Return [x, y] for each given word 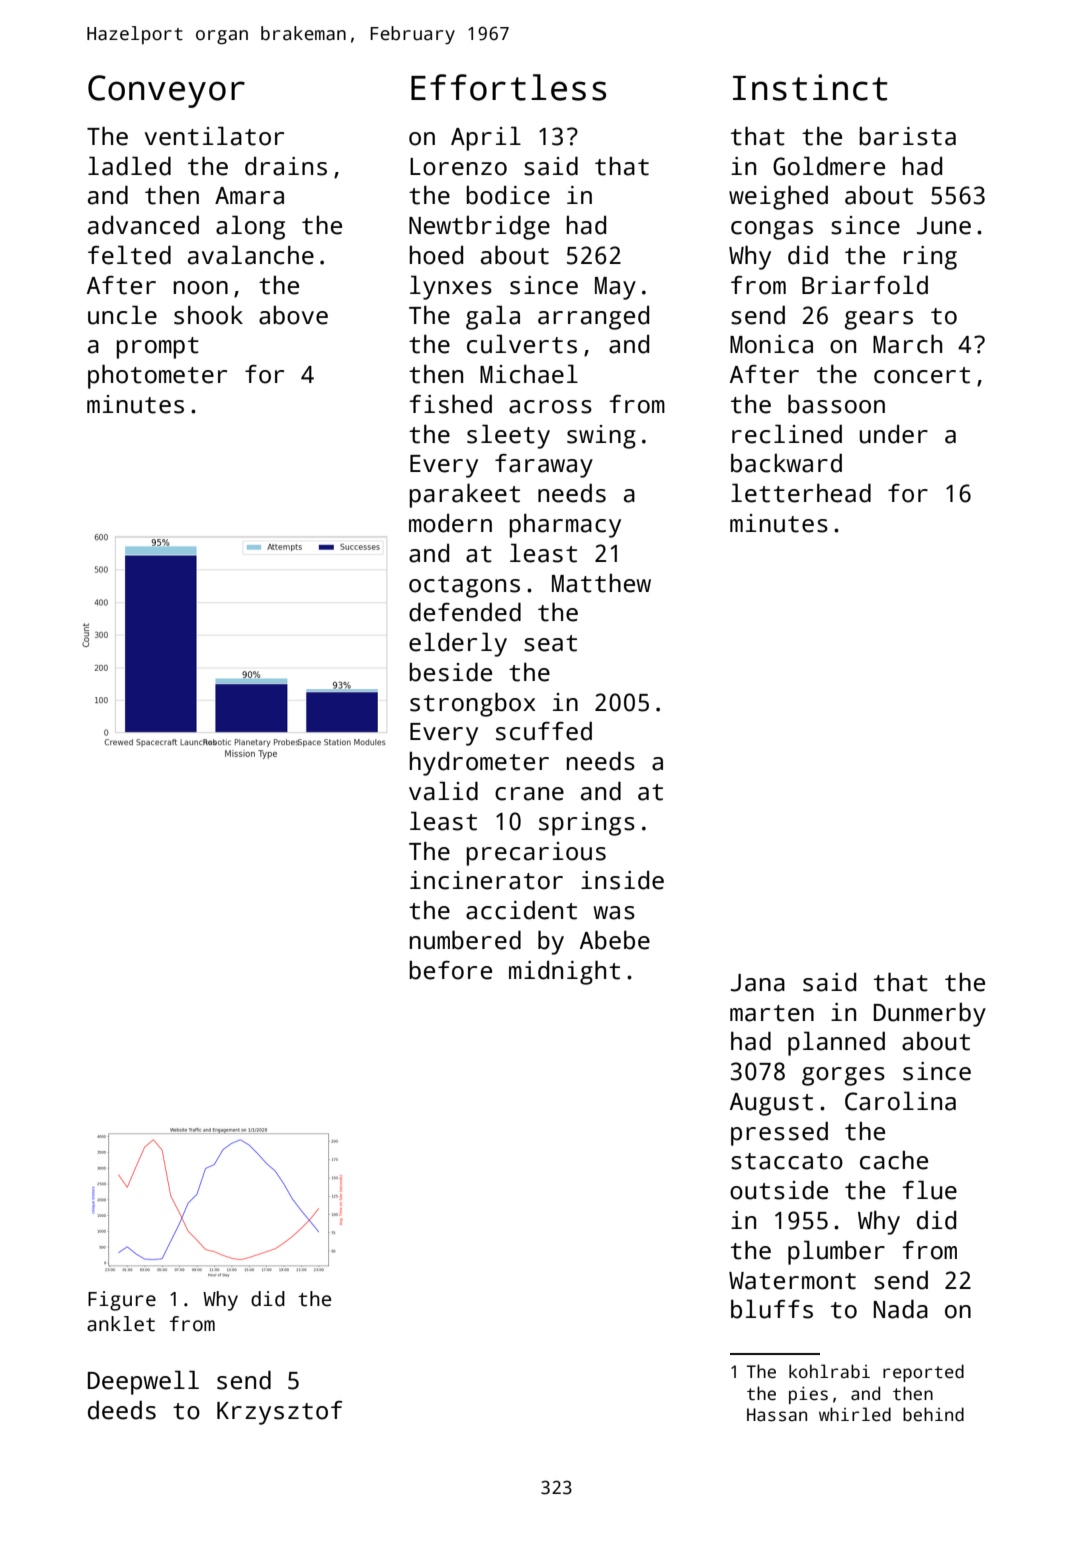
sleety [508, 436]
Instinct [810, 87]
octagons [464, 587]
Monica [771, 344]
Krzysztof [279, 1413]
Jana [758, 983]
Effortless [508, 87]
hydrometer [479, 764]
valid [443, 791]
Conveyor [166, 91]
